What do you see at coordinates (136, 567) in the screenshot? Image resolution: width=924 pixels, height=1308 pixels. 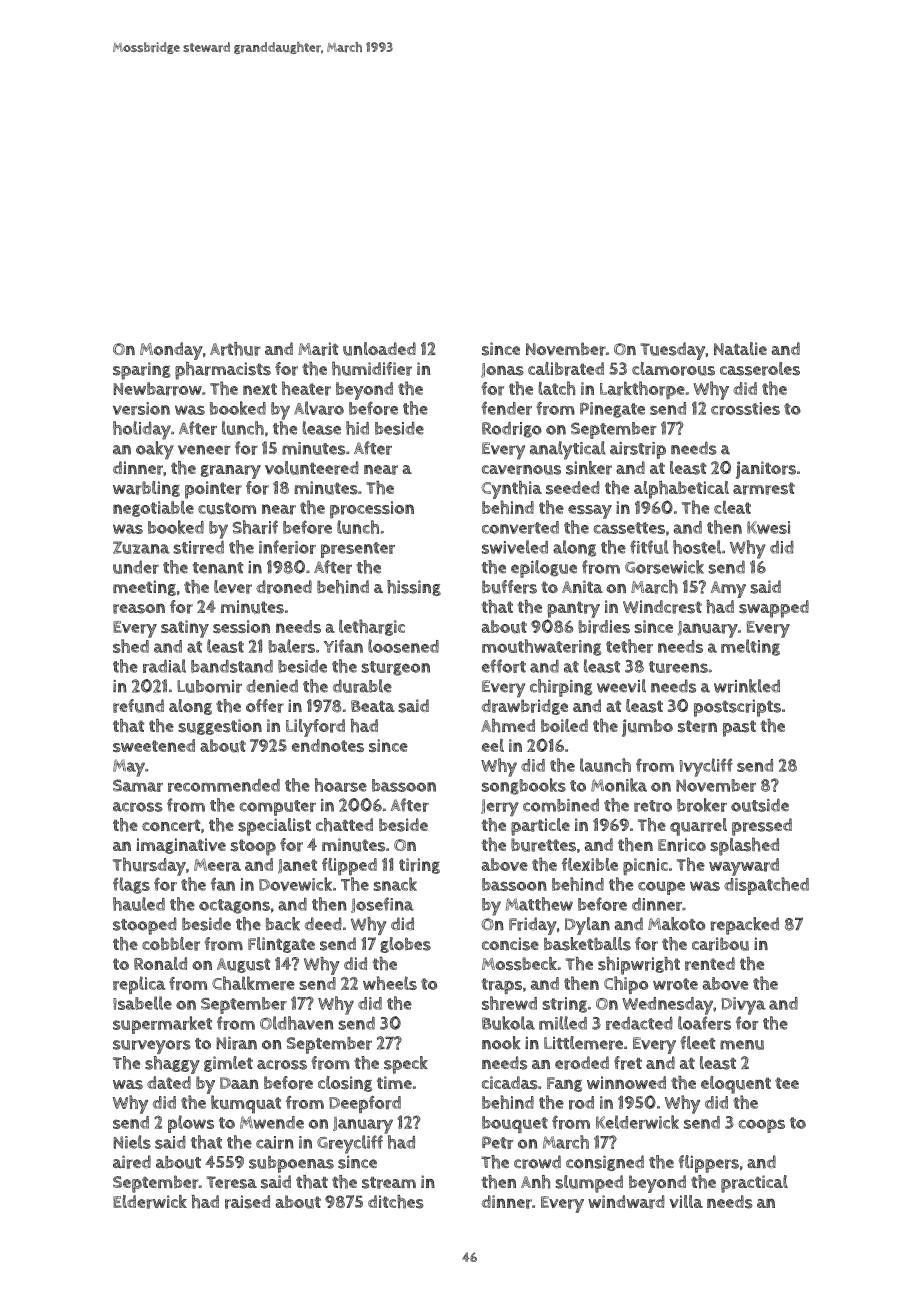 I see `under` at bounding box center [136, 567].
